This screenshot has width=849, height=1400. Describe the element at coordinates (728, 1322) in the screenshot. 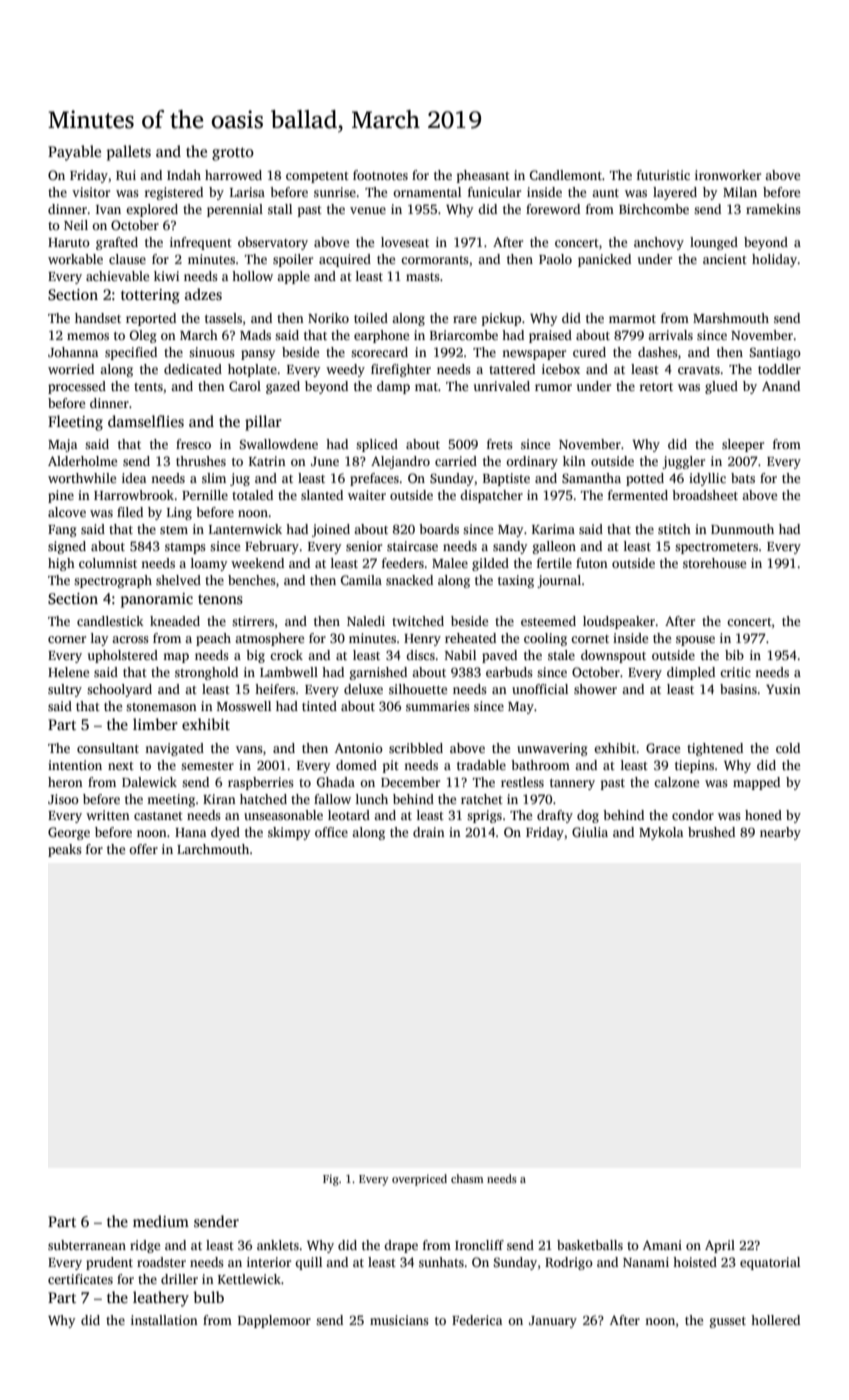

I see `gusset` at that location.
